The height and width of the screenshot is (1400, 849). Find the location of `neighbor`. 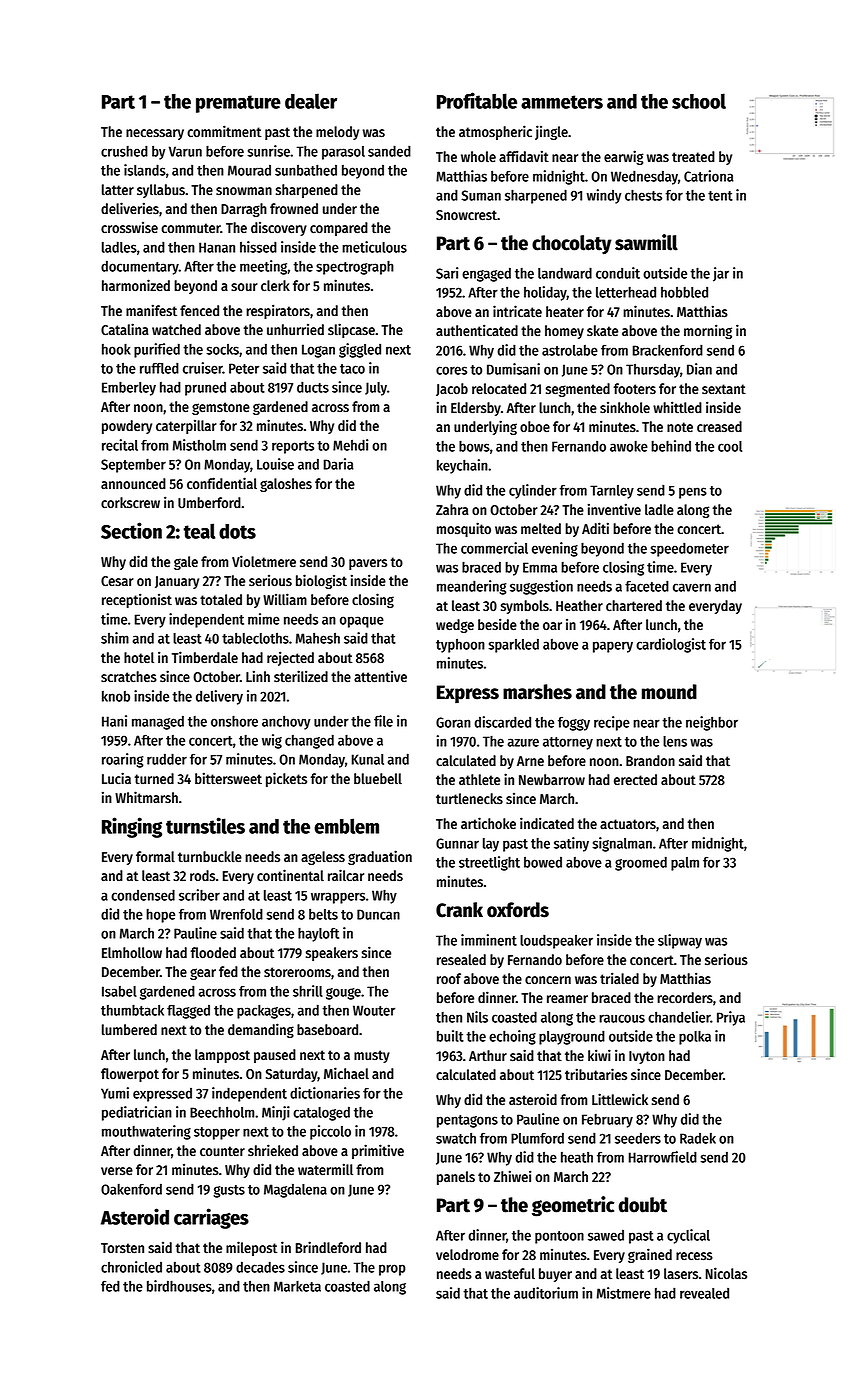

neighbor is located at coordinates (712, 723).
